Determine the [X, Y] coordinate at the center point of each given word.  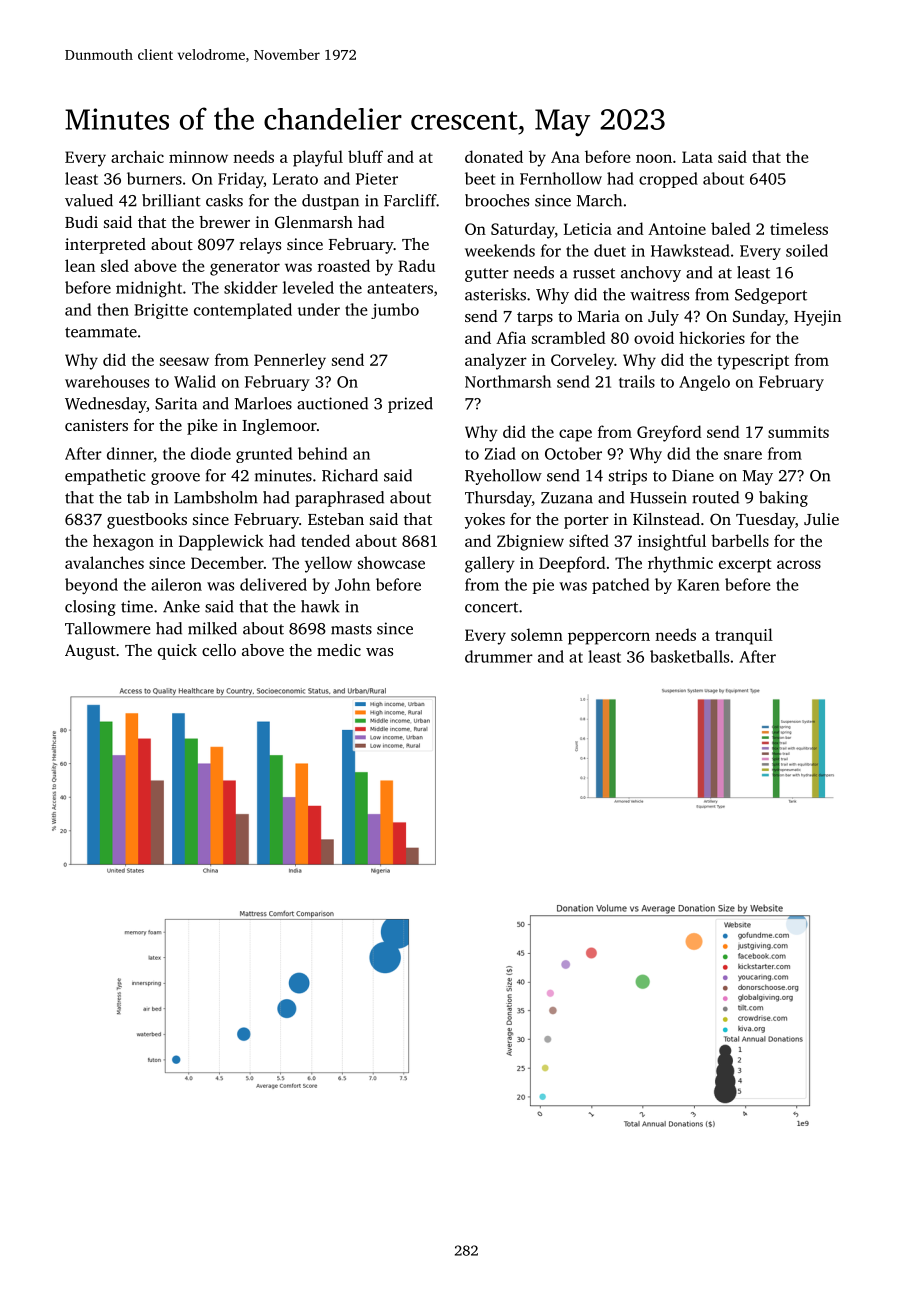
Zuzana [567, 498]
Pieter [377, 179]
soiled [807, 250]
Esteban [336, 519]
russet [594, 273]
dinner [130, 453]
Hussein [658, 497]
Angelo [704, 383]
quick [177, 652]
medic [339, 650]
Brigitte [161, 311]
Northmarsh [508, 381]
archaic [137, 156]
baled [731, 228]
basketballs [689, 656]
